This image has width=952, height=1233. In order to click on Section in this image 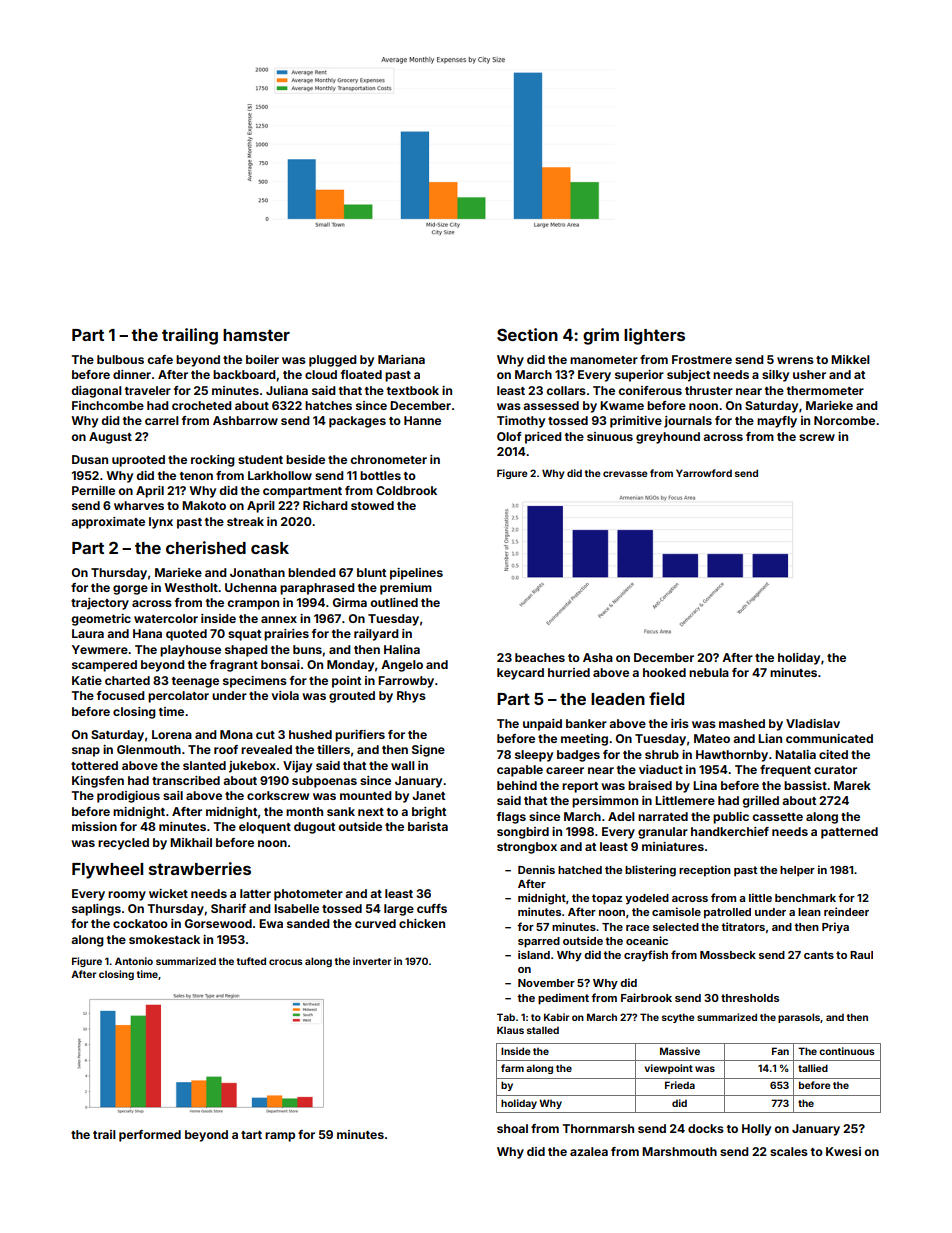, I will do `click(527, 334)`.
